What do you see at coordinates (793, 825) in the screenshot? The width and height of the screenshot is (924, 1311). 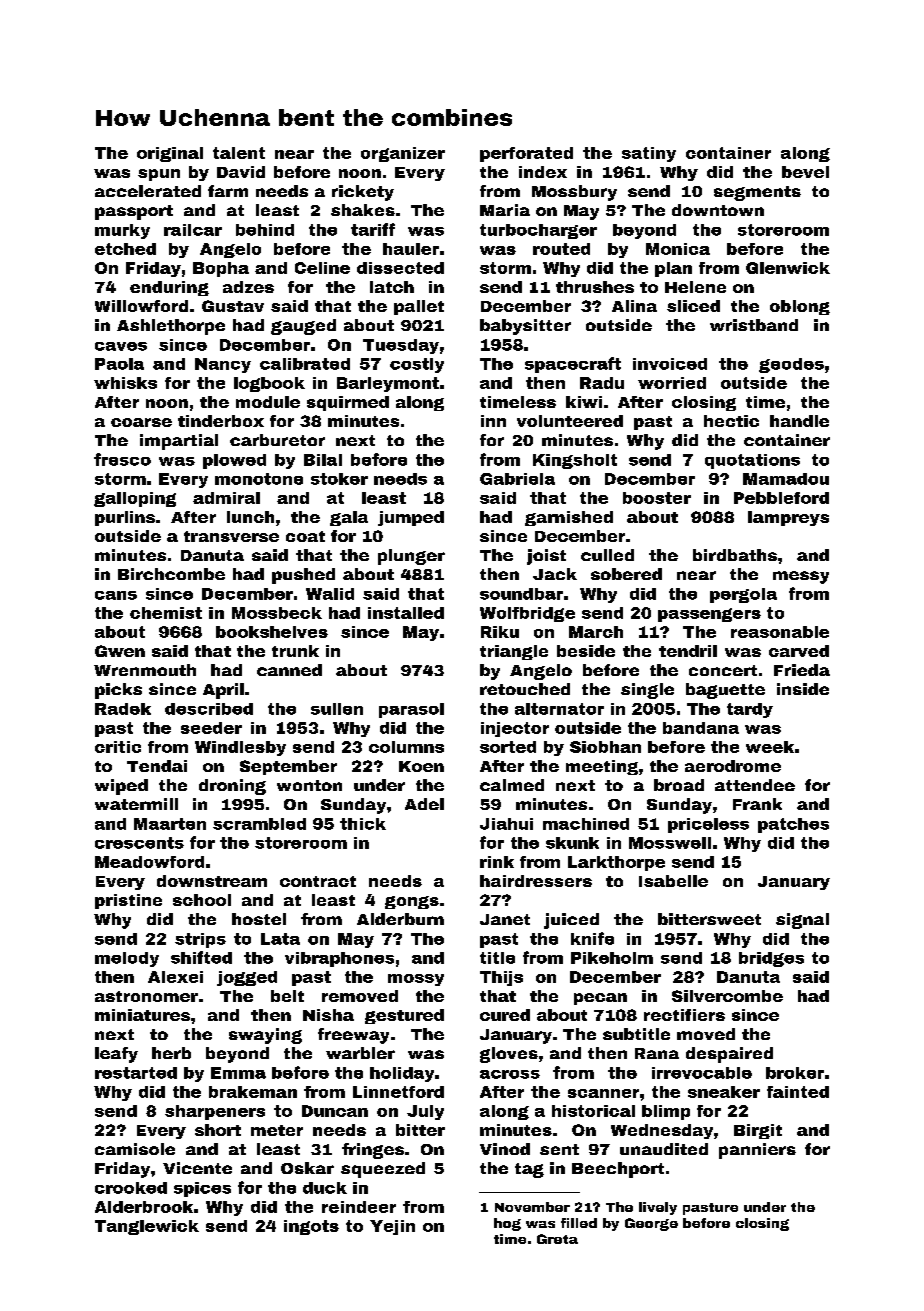 I see `patches` at bounding box center [793, 825].
